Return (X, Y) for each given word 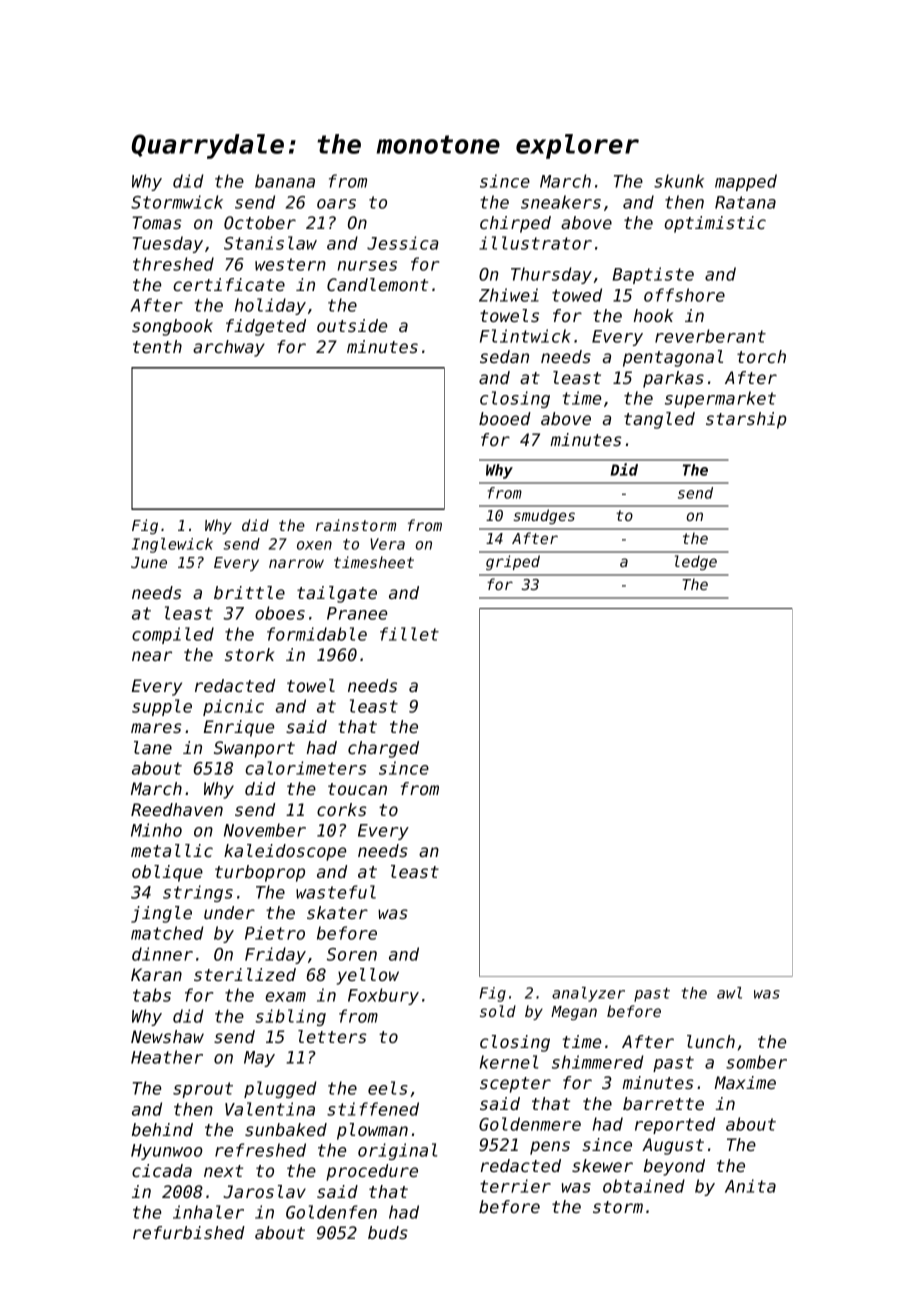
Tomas (157, 222)
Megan (574, 1013)
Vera (387, 544)
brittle (249, 592)
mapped (746, 182)
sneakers (561, 202)
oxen (314, 545)
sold (498, 1011)
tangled (659, 420)
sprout (203, 1090)
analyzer (588, 994)
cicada (162, 1170)
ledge (696, 562)
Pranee (357, 613)
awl (729, 993)
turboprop (260, 873)
